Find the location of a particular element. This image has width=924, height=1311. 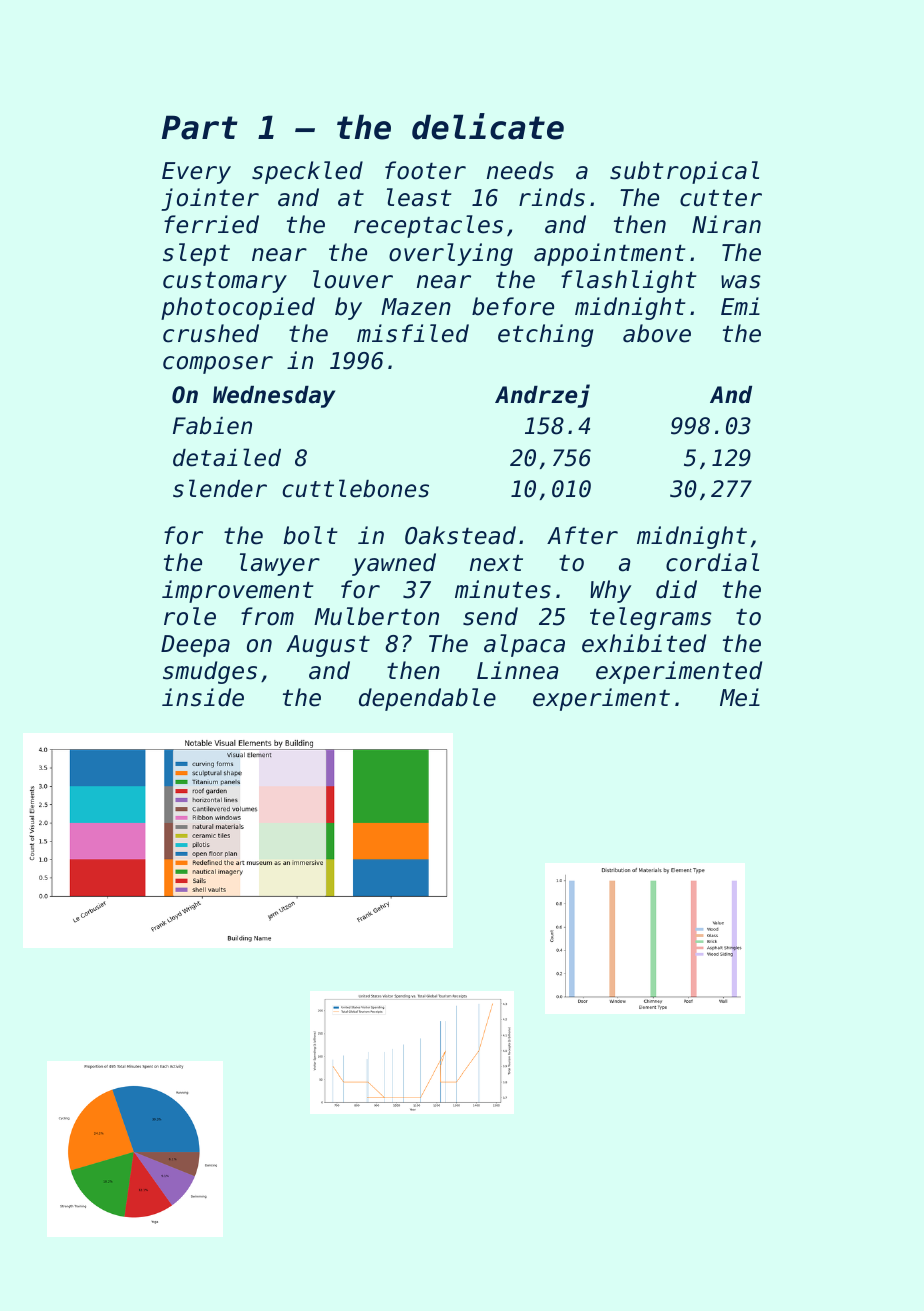

dependable is located at coordinates (427, 699).
